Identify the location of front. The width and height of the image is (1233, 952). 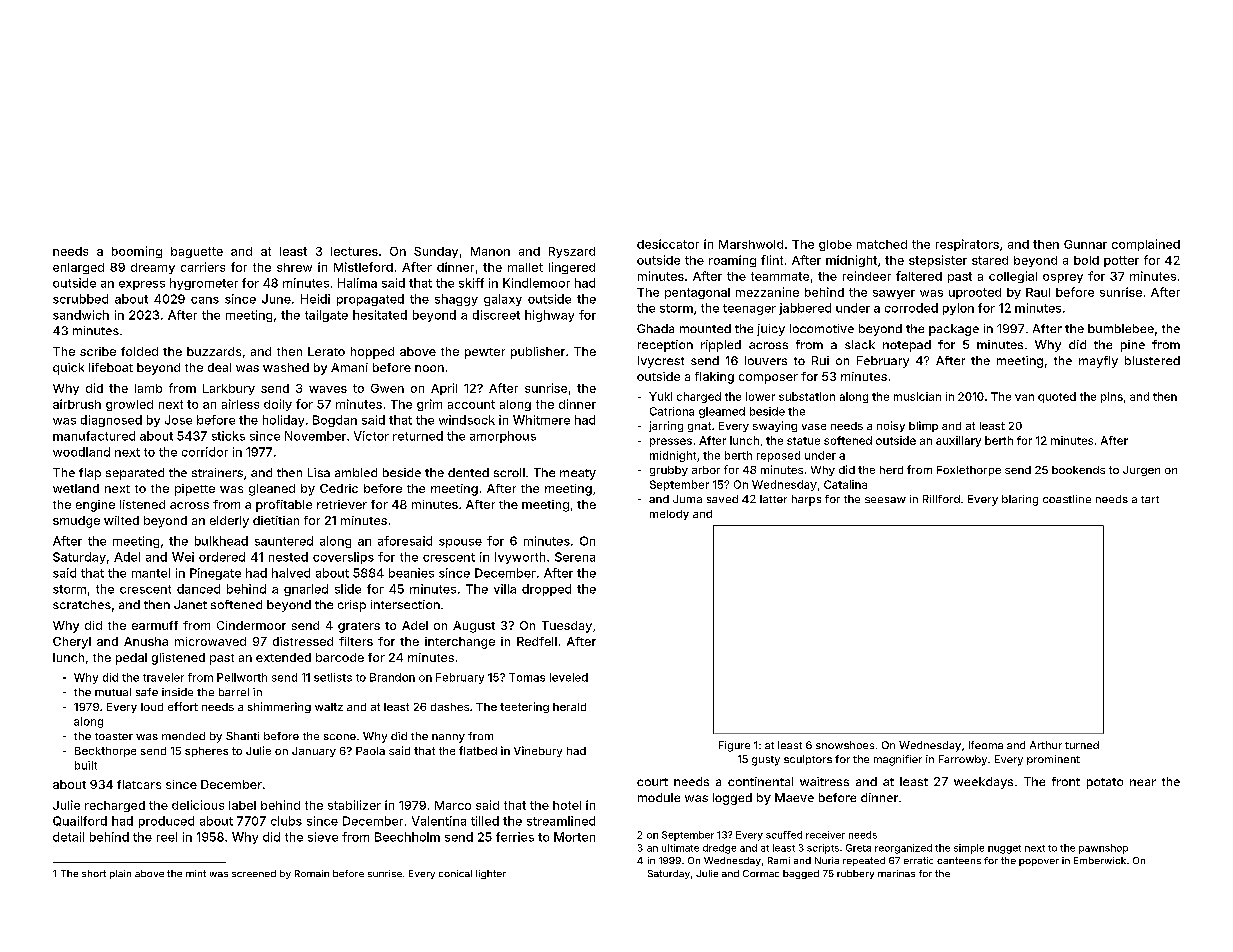
(1066, 781).
